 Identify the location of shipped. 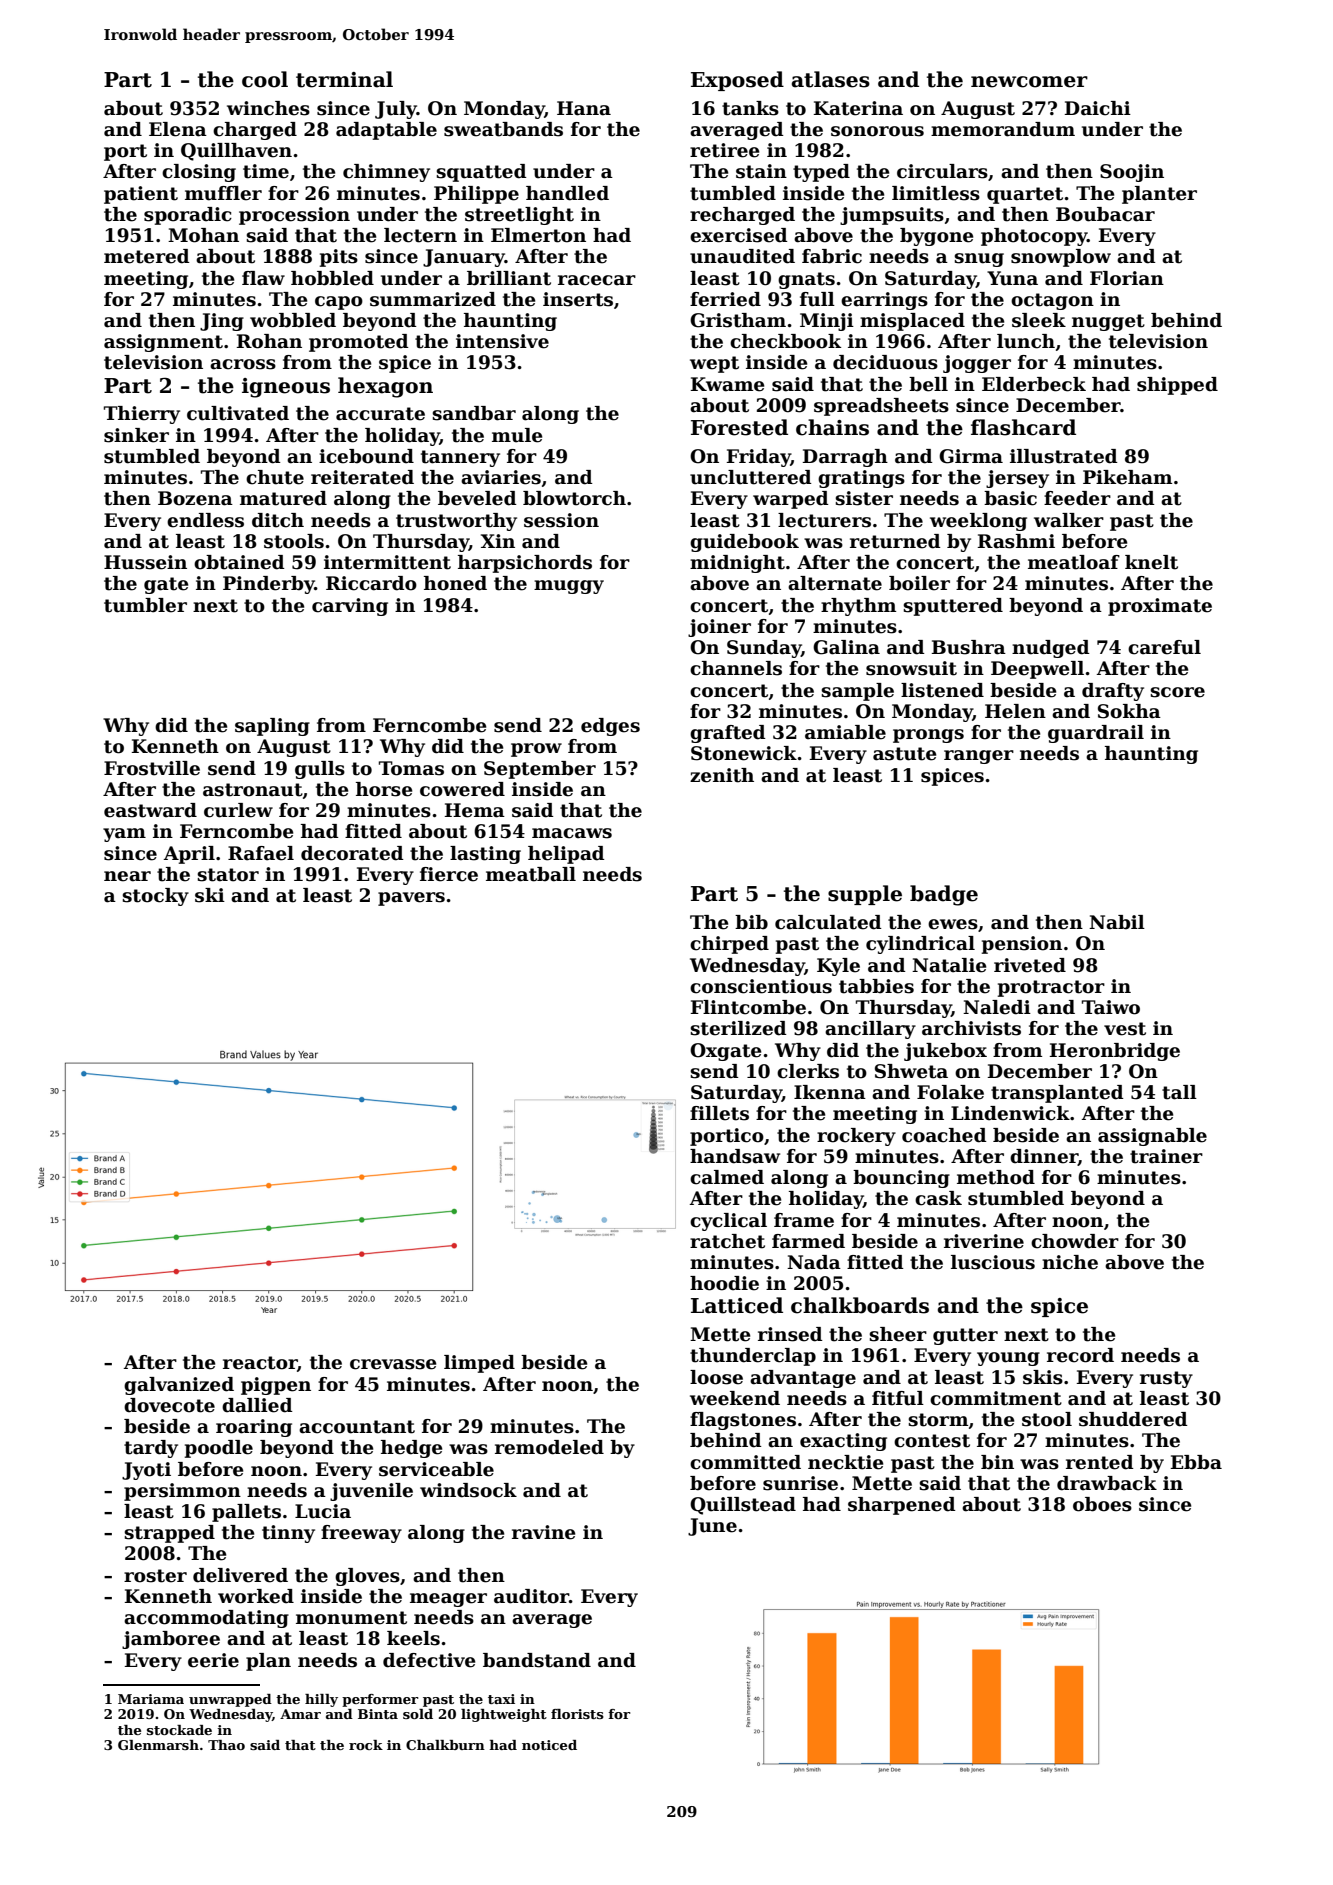
(1177, 386).
